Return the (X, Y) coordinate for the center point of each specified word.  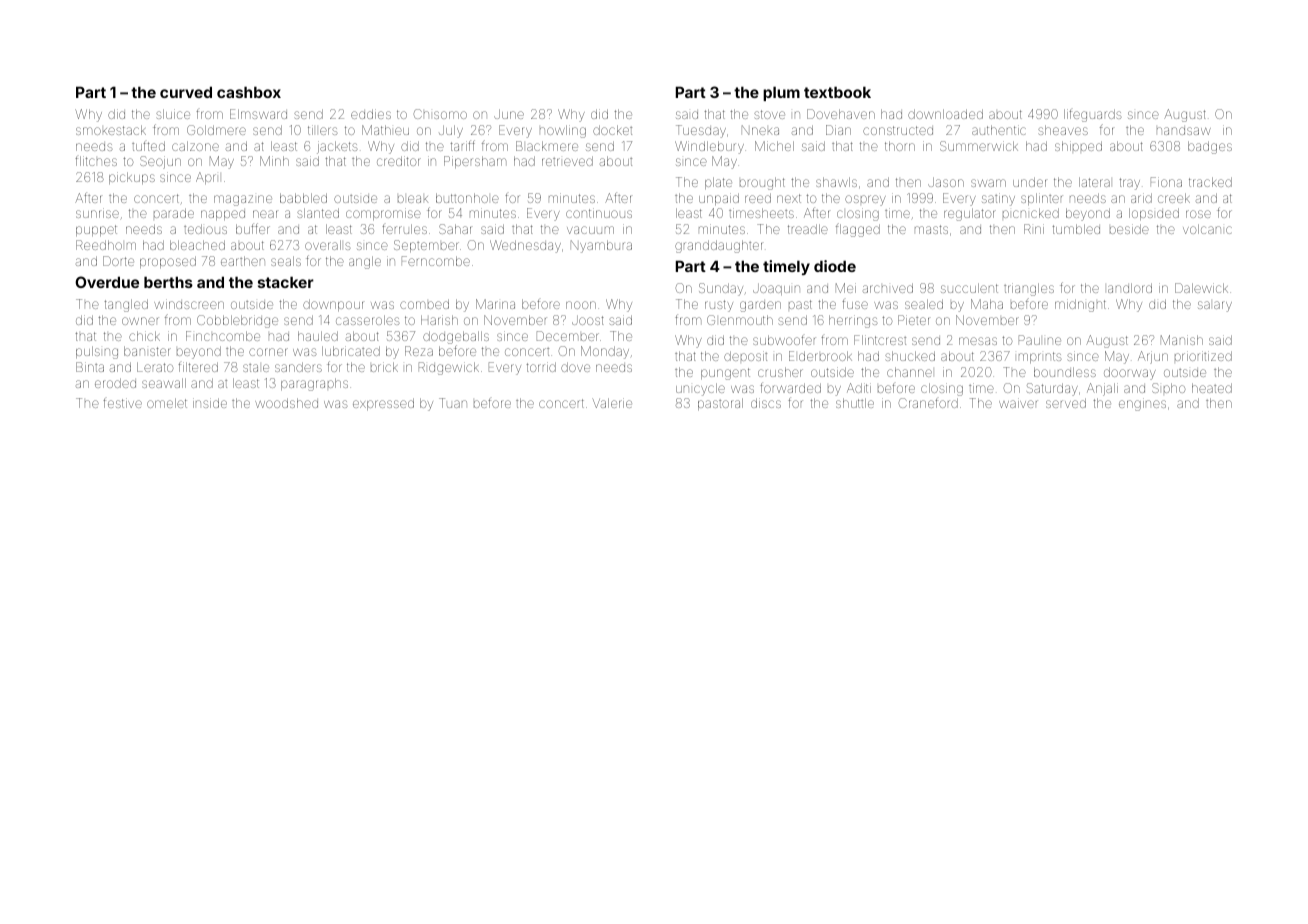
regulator (970, 214)
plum (781, 93)
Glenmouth (740, 320)
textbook (837, 92)
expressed (383, 404)
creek (1174, 198)
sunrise (97, 213)
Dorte (118, 261)
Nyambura (601, 246)
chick (144, 336)
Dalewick (1201, 288)
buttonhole (467, 198)
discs (766, 403)
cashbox (249, 92)
